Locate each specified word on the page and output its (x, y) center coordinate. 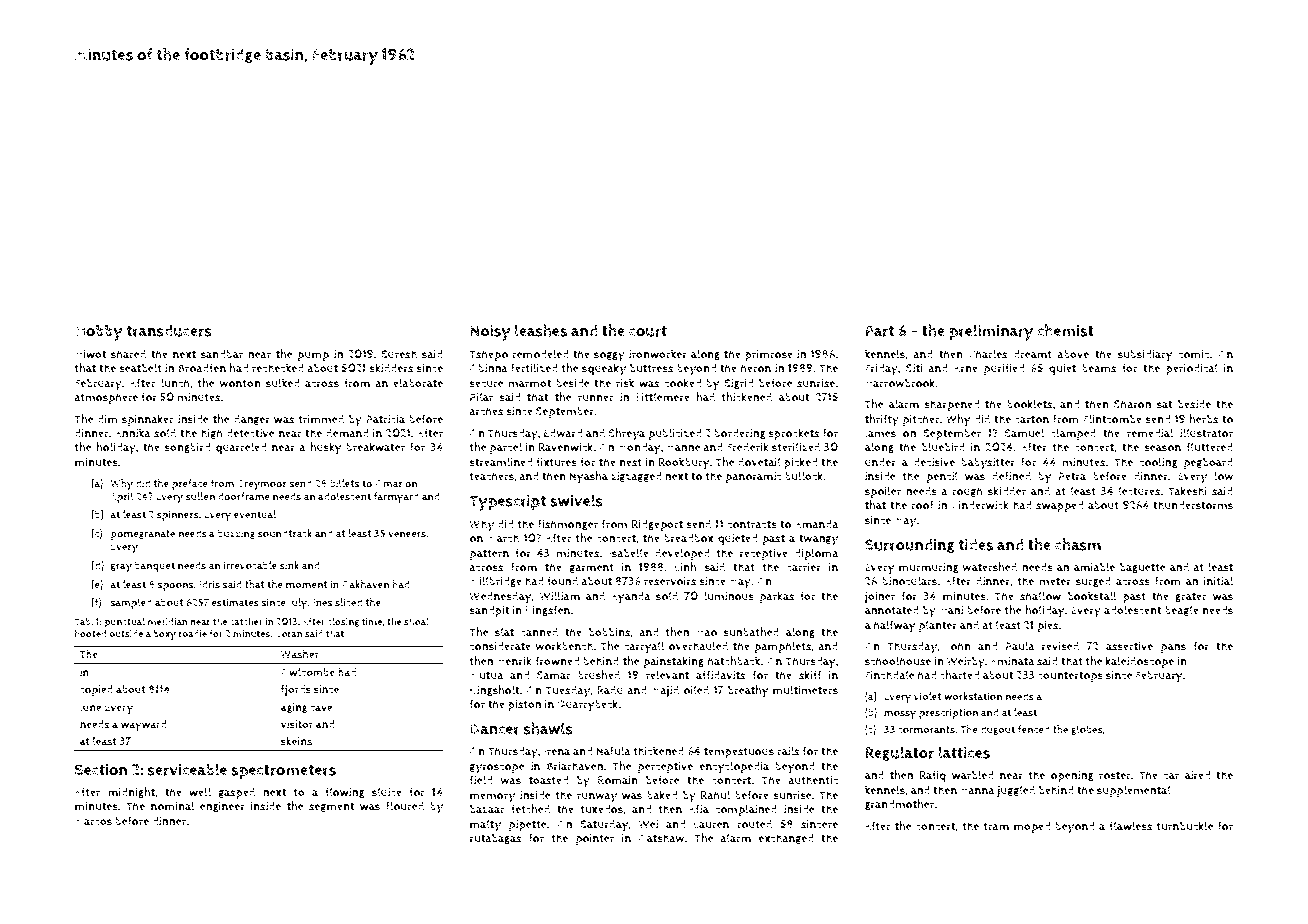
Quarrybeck (587, 705)
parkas (777, 597)
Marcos (93, 821)
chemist (1065, 330)
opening (1072, 776)
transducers (169, 330)
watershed (989, 567)
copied (96, 690)
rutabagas (496, 839)
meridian (167, 622)
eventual (255, 514)
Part (879, 331)
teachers (491, 476)
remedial (1150, 433)
